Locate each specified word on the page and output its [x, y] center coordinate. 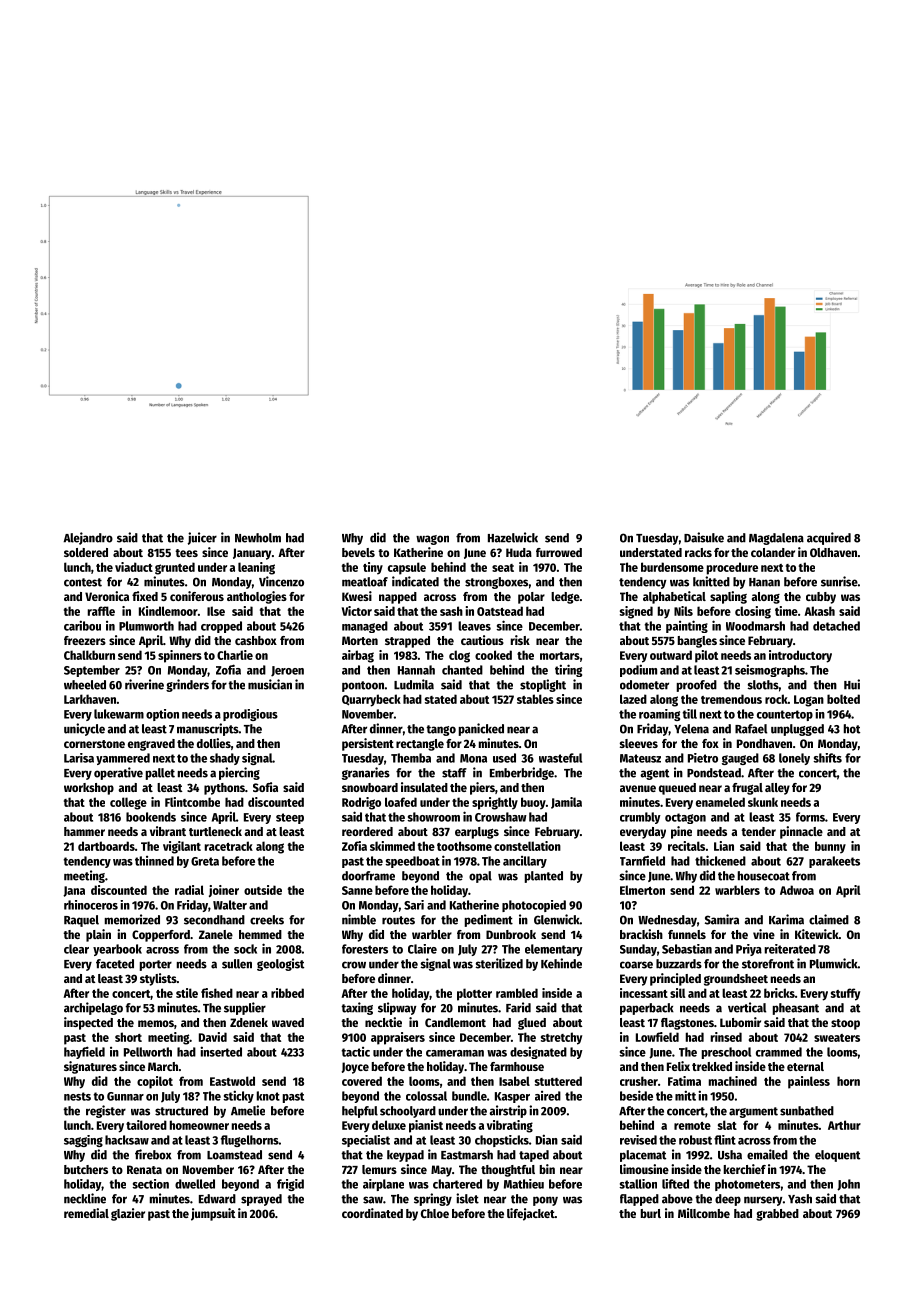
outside [263, 890]
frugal [747, 789]
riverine [144, 684]
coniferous [197, 596]
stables [535, 699]
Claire [422, 949]
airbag [358, 656]
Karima [786, 919]
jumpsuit [213, 1214]
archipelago [93, 1008]
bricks [779, 993]
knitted [711, 581]
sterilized [499, 963]
